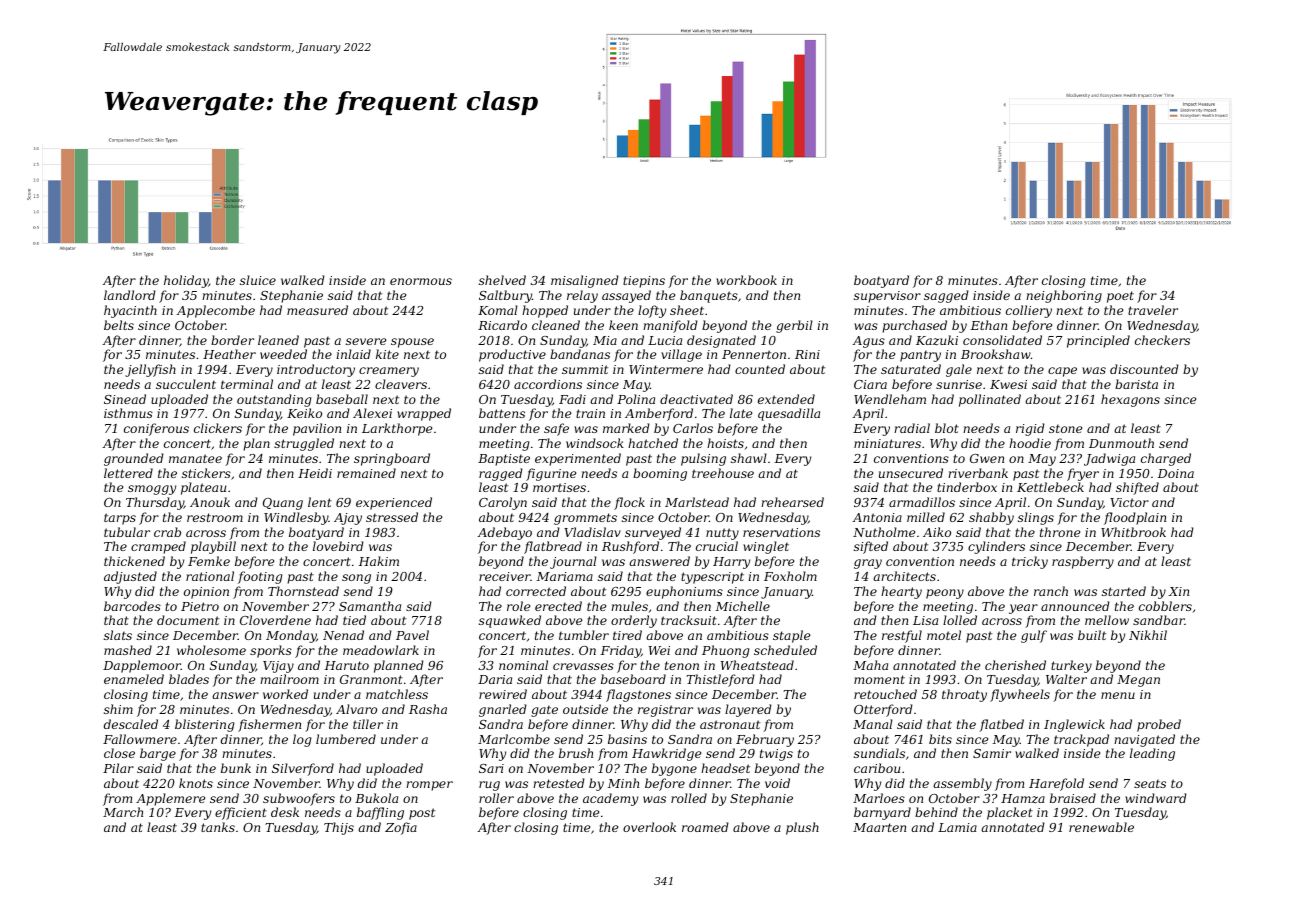 This page has width=1308, height=924. What do you see at coordinates (653, 443) in the page?
I see `hatched` at bounding box center [653, 443].
